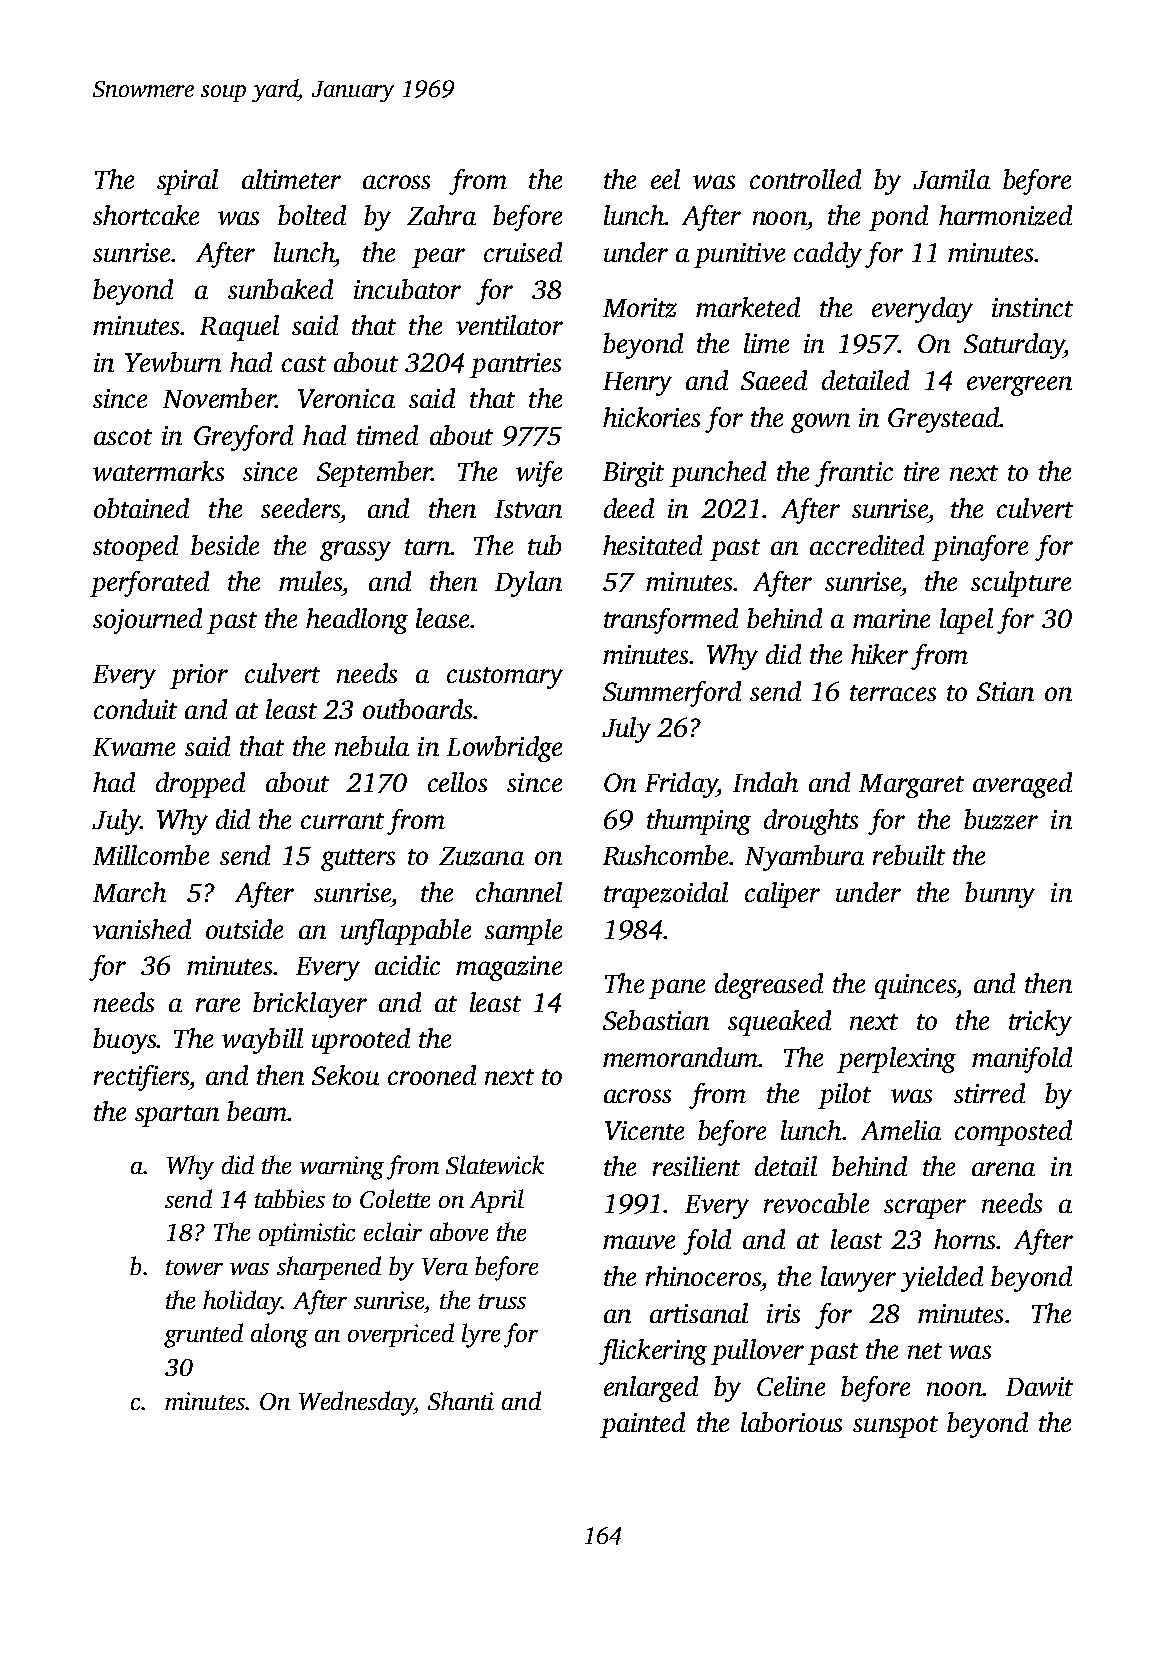 This screenshot has height=1654, width=1165. Describe the element at coordinates (187, 182) in the screenshot. I see `spiral` at that location.
